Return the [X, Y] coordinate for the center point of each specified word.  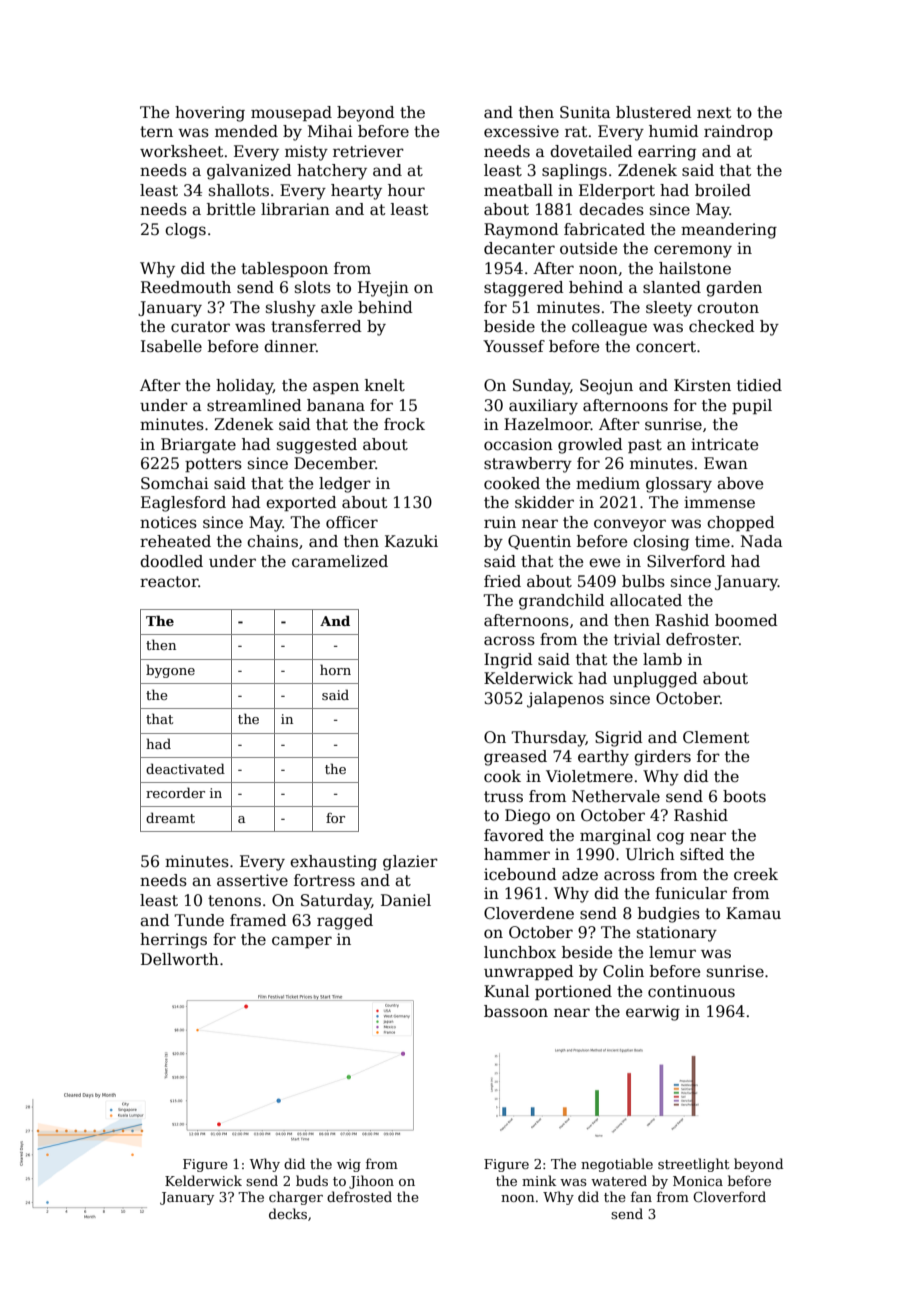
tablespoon [284, 269]
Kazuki [411, 541]
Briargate [198, 446]
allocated [646, 600]
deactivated [185, 768]
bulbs [643, 581]
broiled [723, 190]
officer [352, 522]
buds [312, 1180]
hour [406, 190]
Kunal [506, 991]
